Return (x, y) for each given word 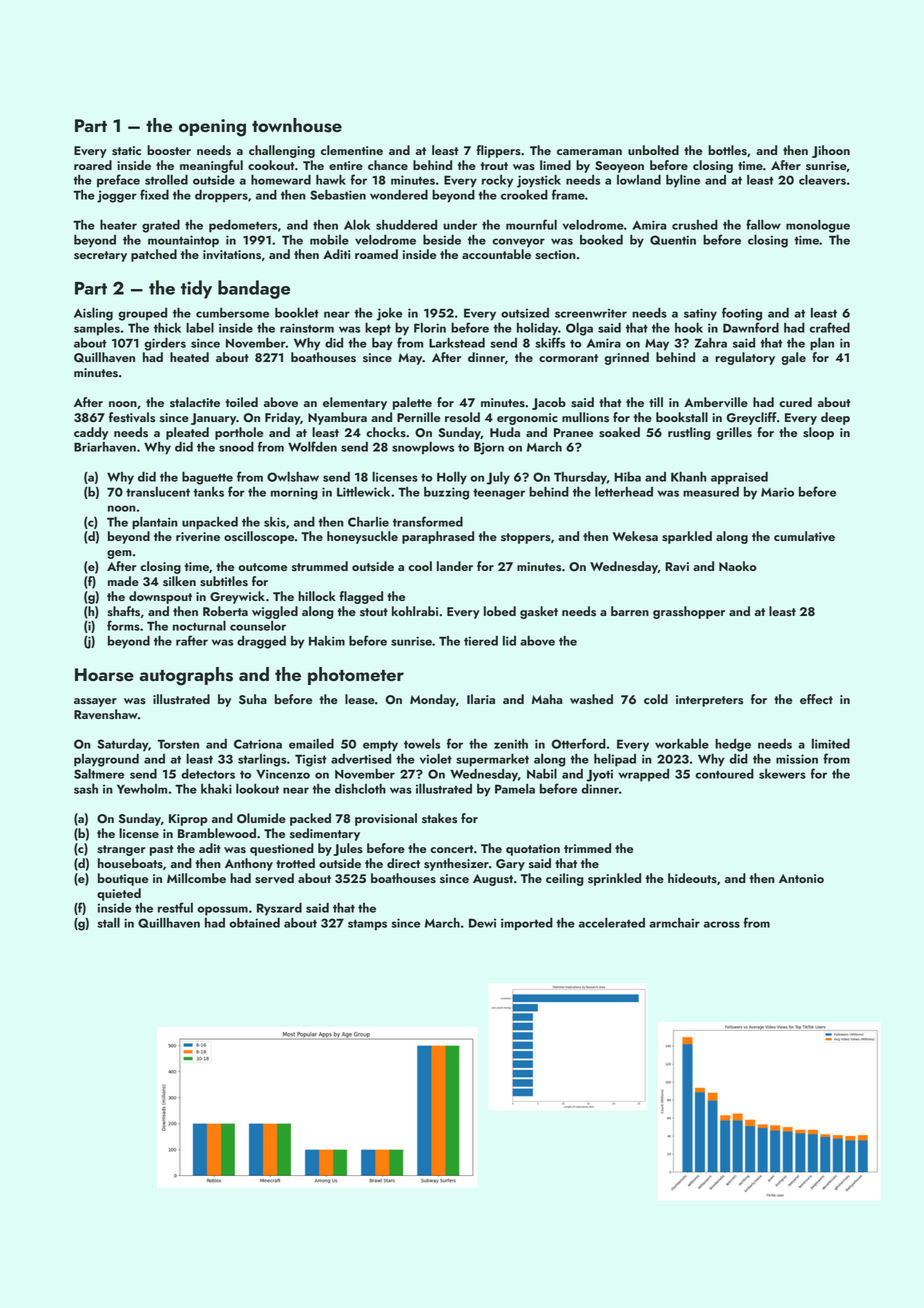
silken (179, 581)
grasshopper (689, 612)
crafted (829, 327)
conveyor (518, 243)
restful (175, 907)
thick (167, 327)
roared (93, 165)
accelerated (612, 922)
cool (420, 566)
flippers (498, 151)
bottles (727, 150)
